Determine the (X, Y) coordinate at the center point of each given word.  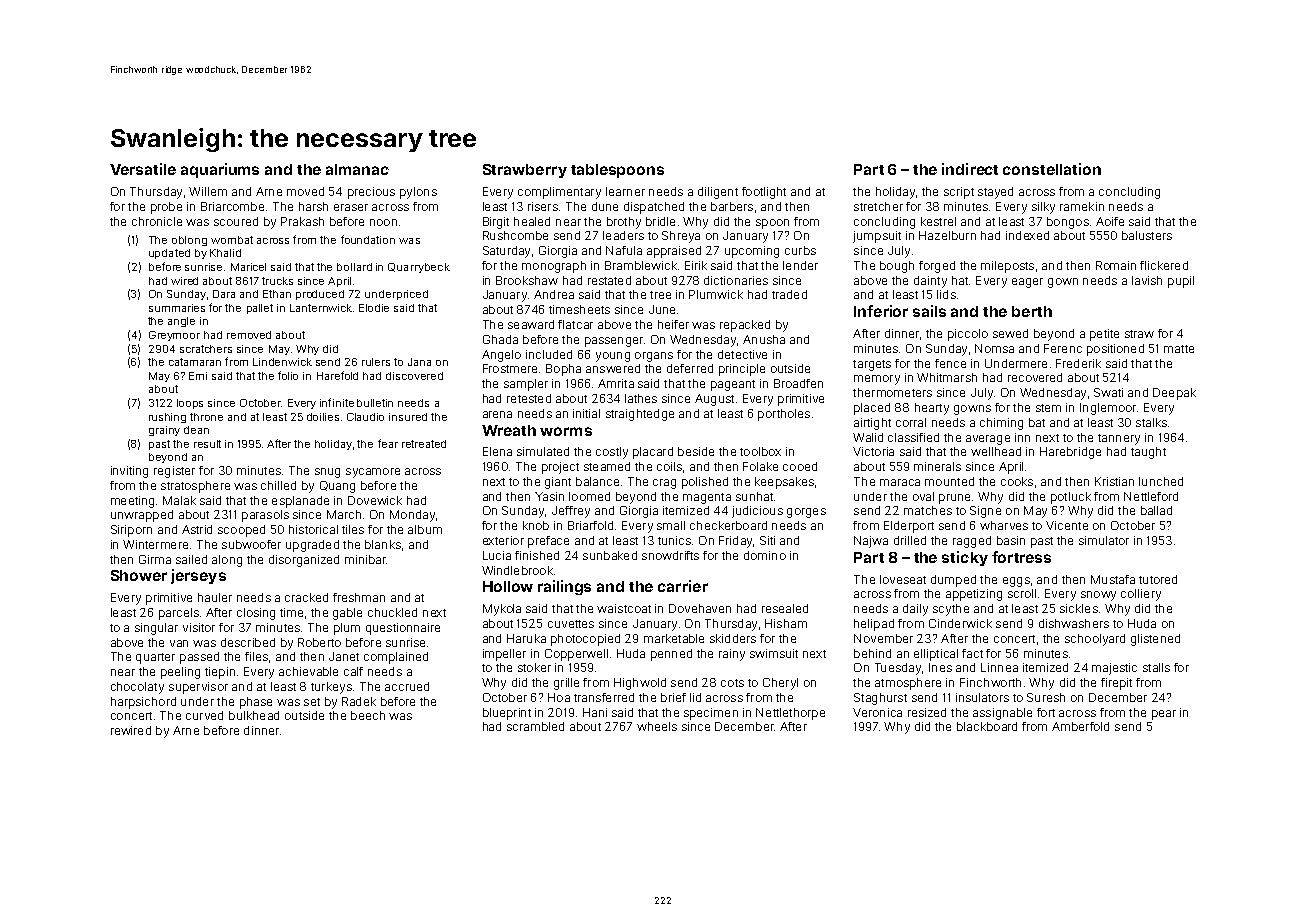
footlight (764, 193)
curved (204, 715)
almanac (357, 169)
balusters (1147, 235)
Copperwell (576, 655)
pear (1164, 715)
